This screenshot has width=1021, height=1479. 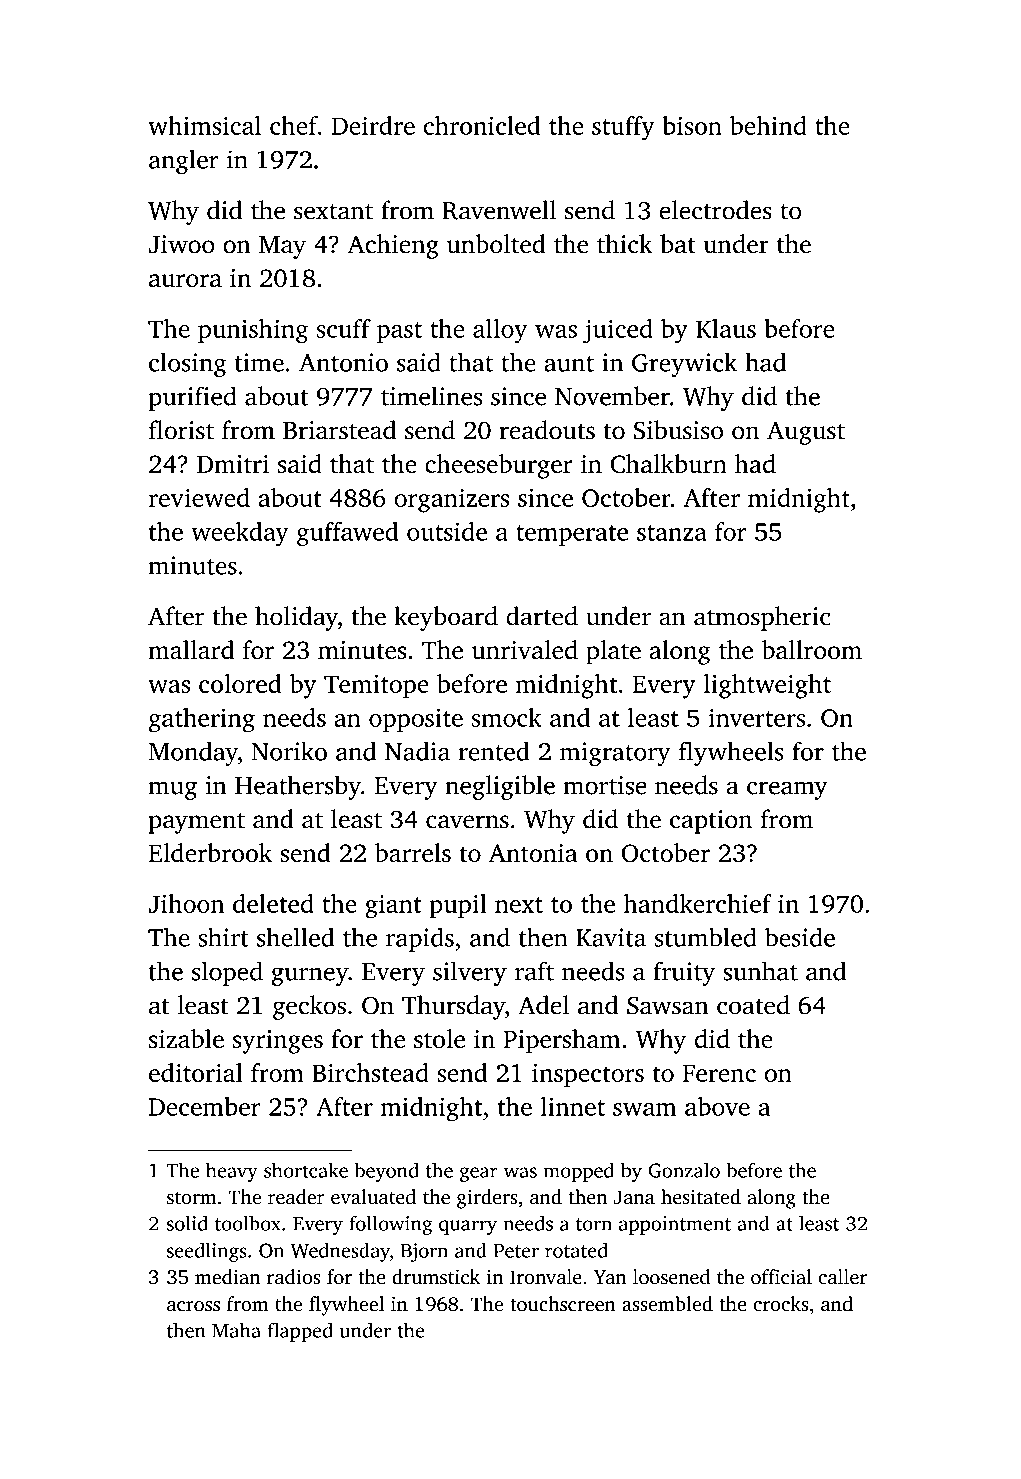 I want to click on weekday, so click(x=240, y=534).
